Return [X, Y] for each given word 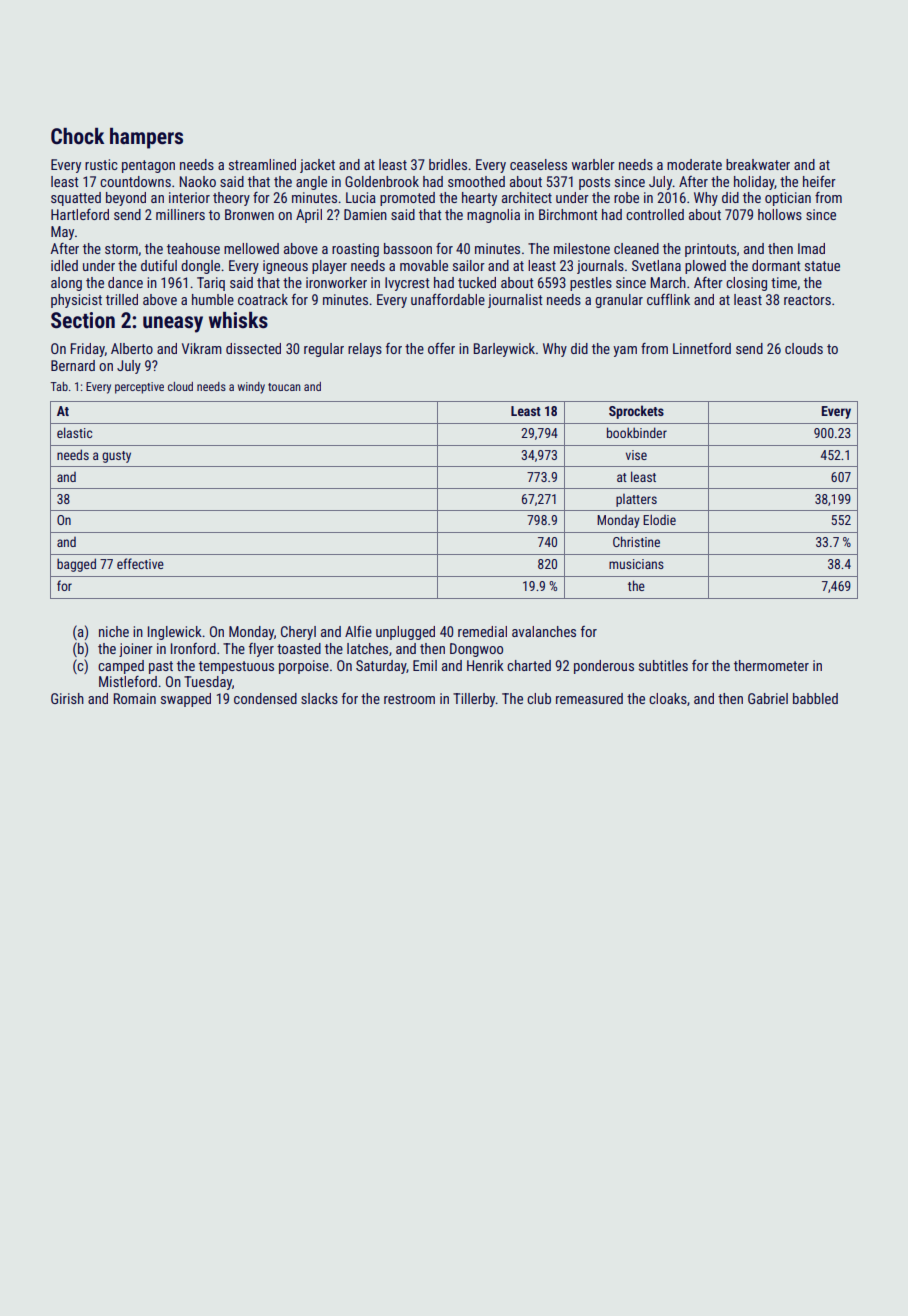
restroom [409, 699]
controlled [655, 214]
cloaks [668, 698]
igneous [285, 267]
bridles [448, 164]
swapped [186, 700]
